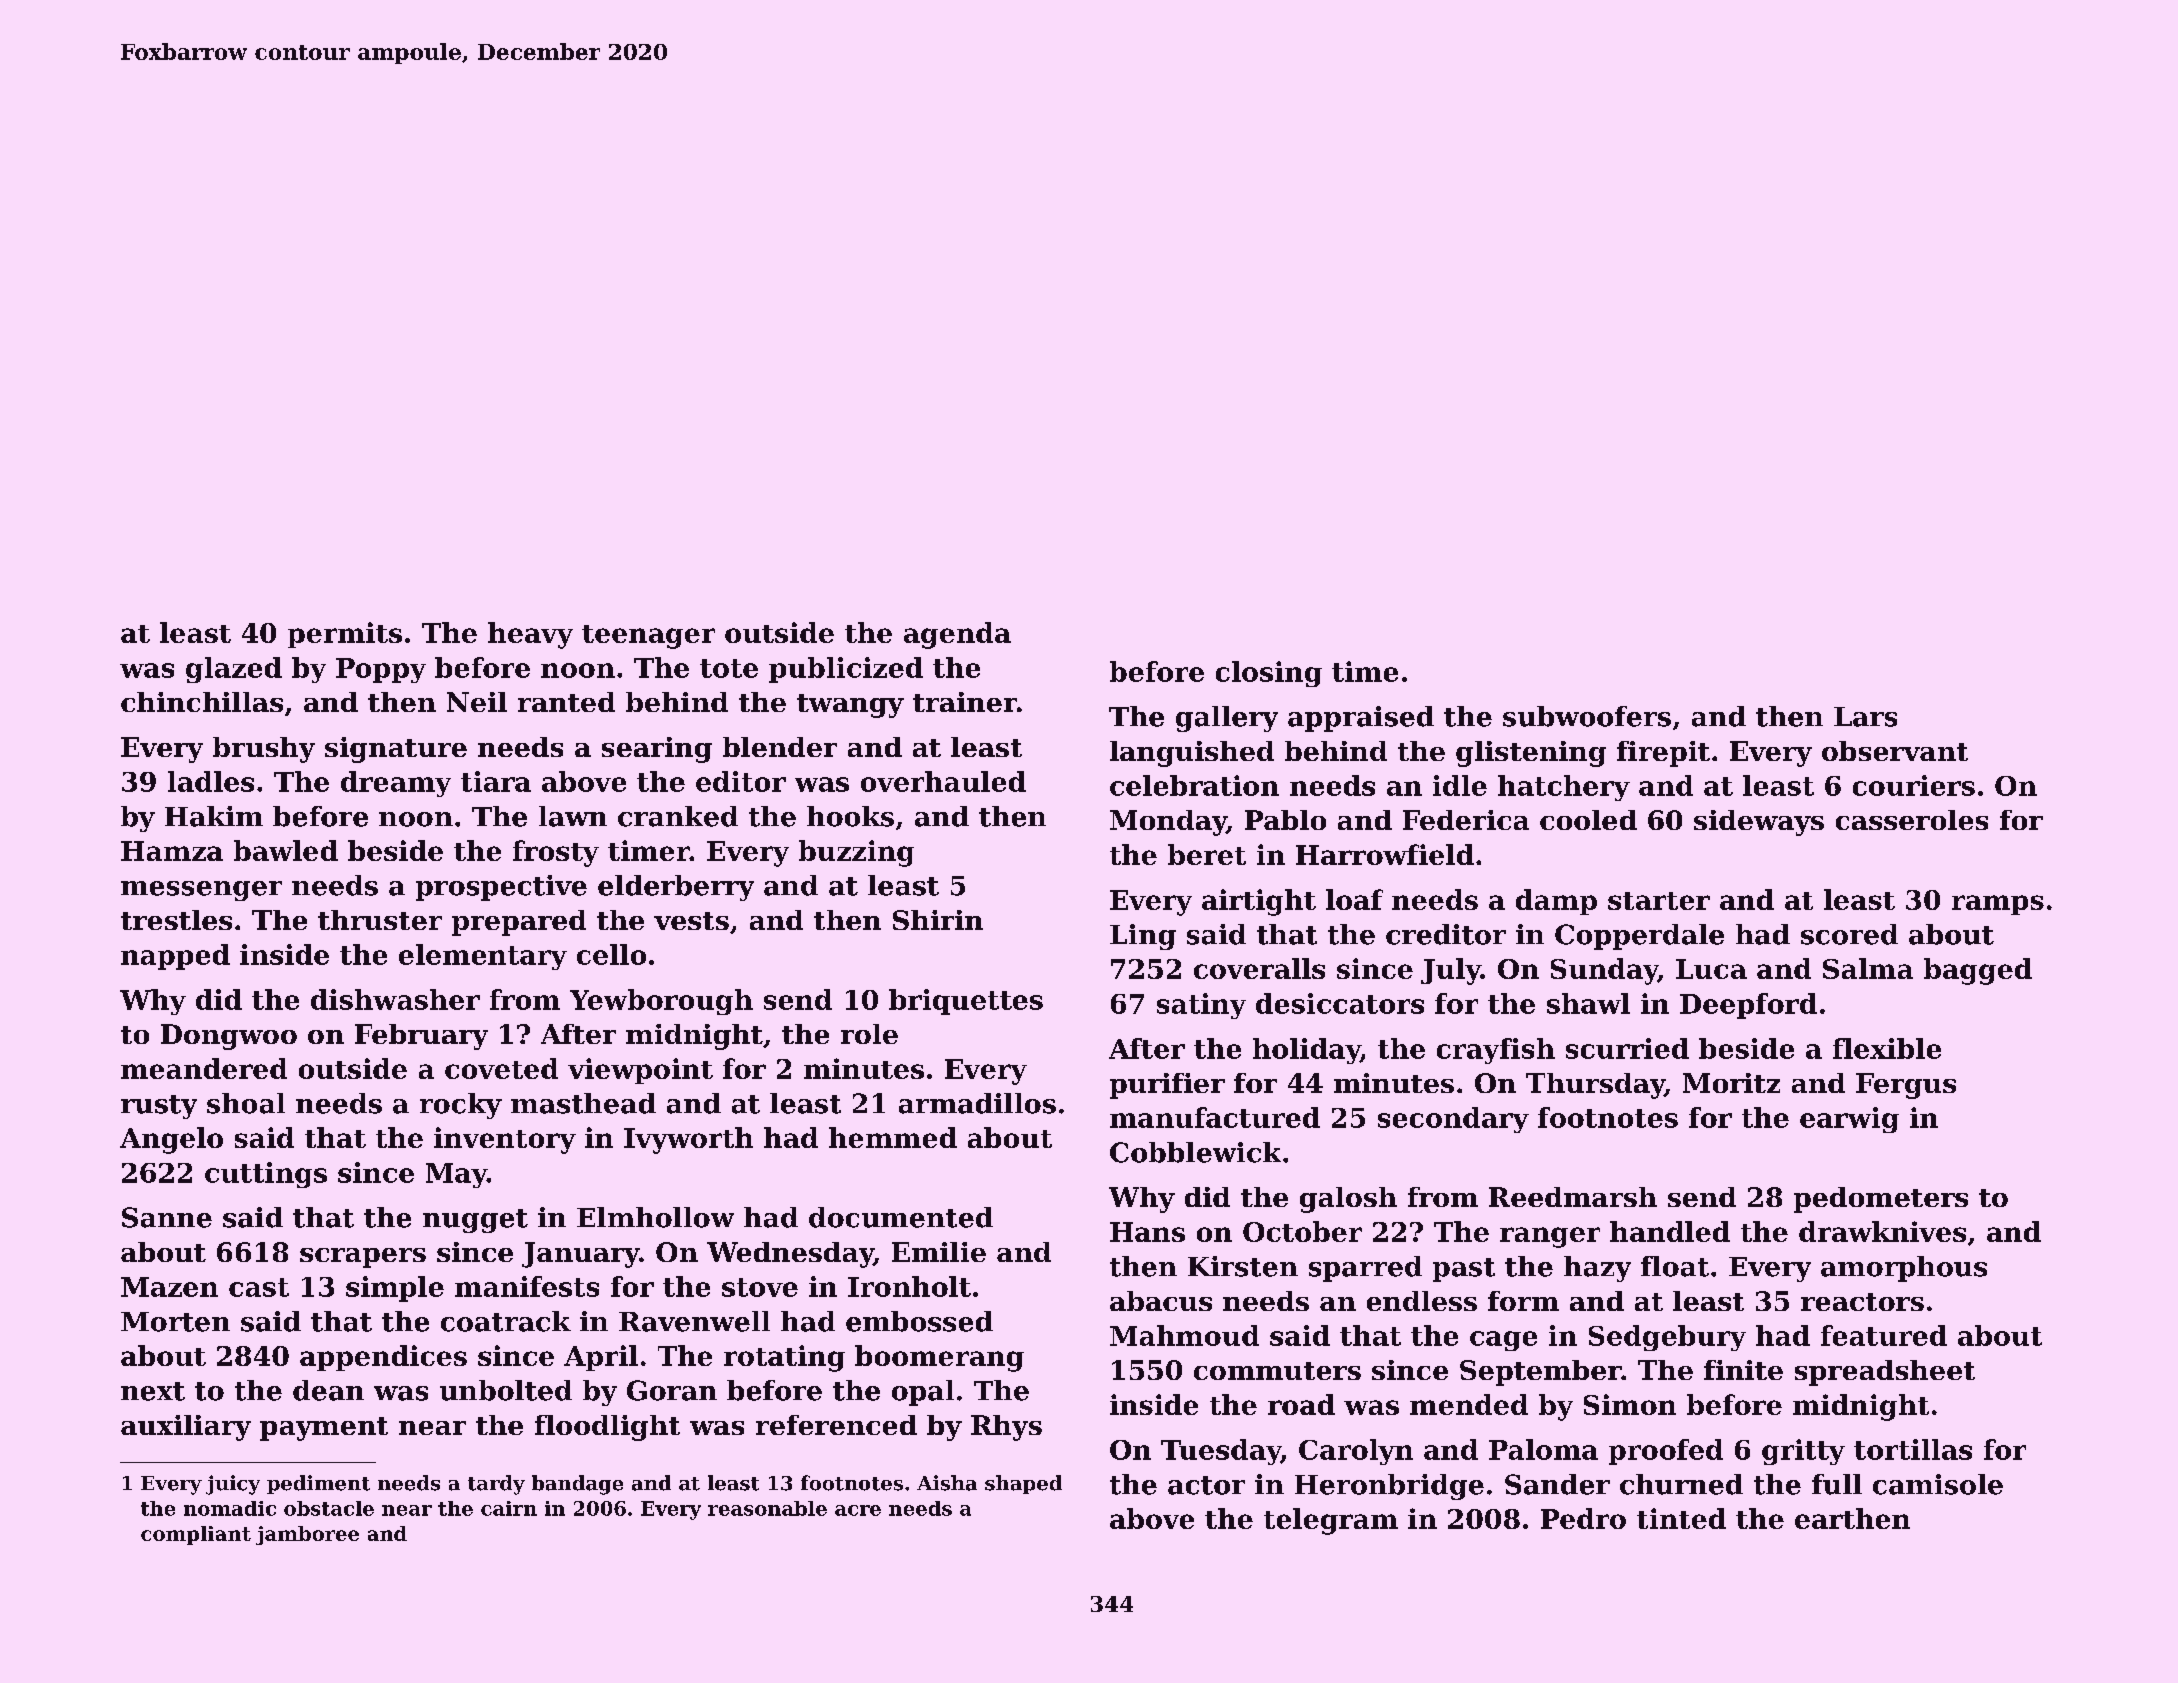 The width and height of the screenshot is (2178, 1683). What do you see at coordinates (1978, 971) in the screenshot?
I see `bagged` at bounding box center [1978, 971].
